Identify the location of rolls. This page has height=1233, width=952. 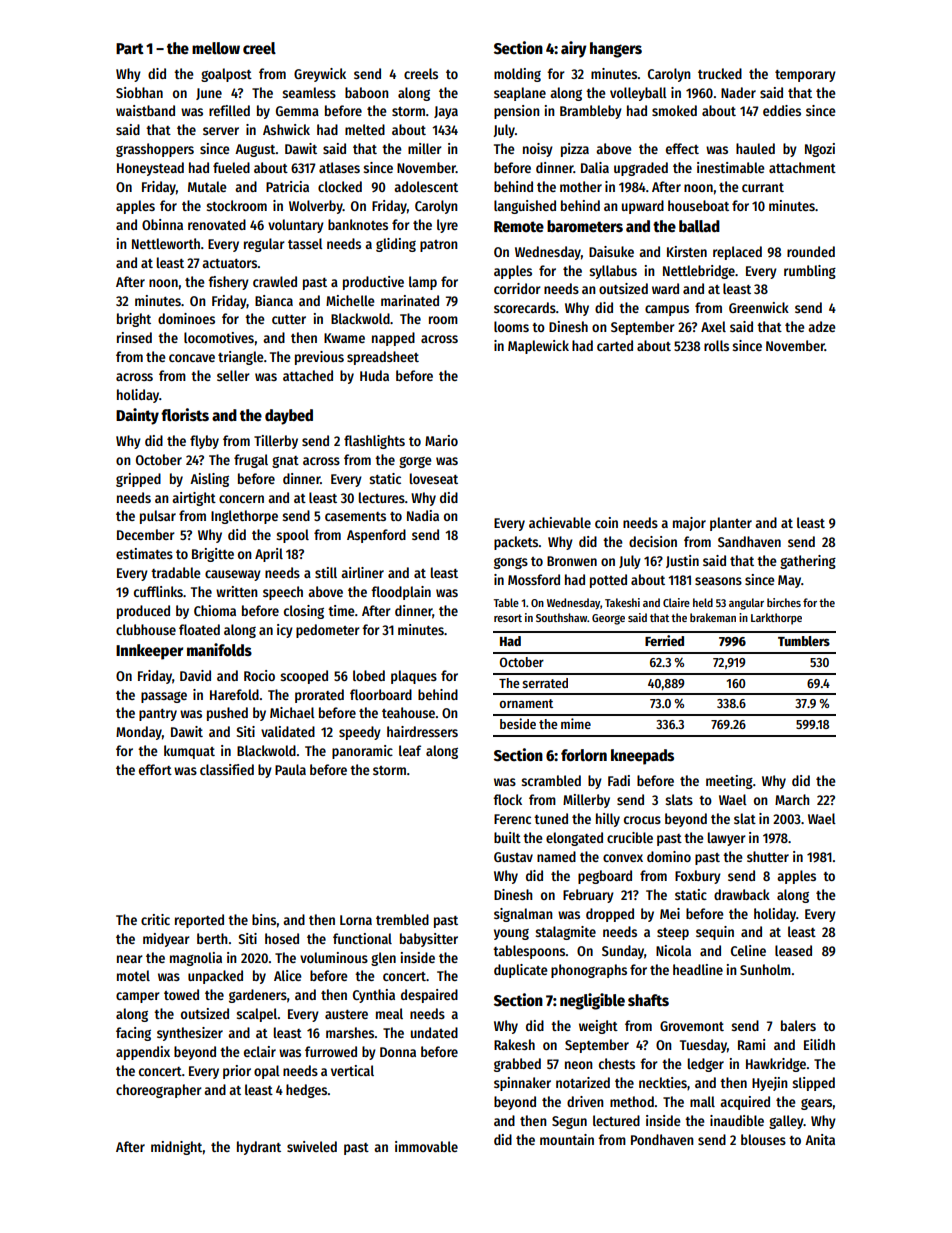
(716, 345).
